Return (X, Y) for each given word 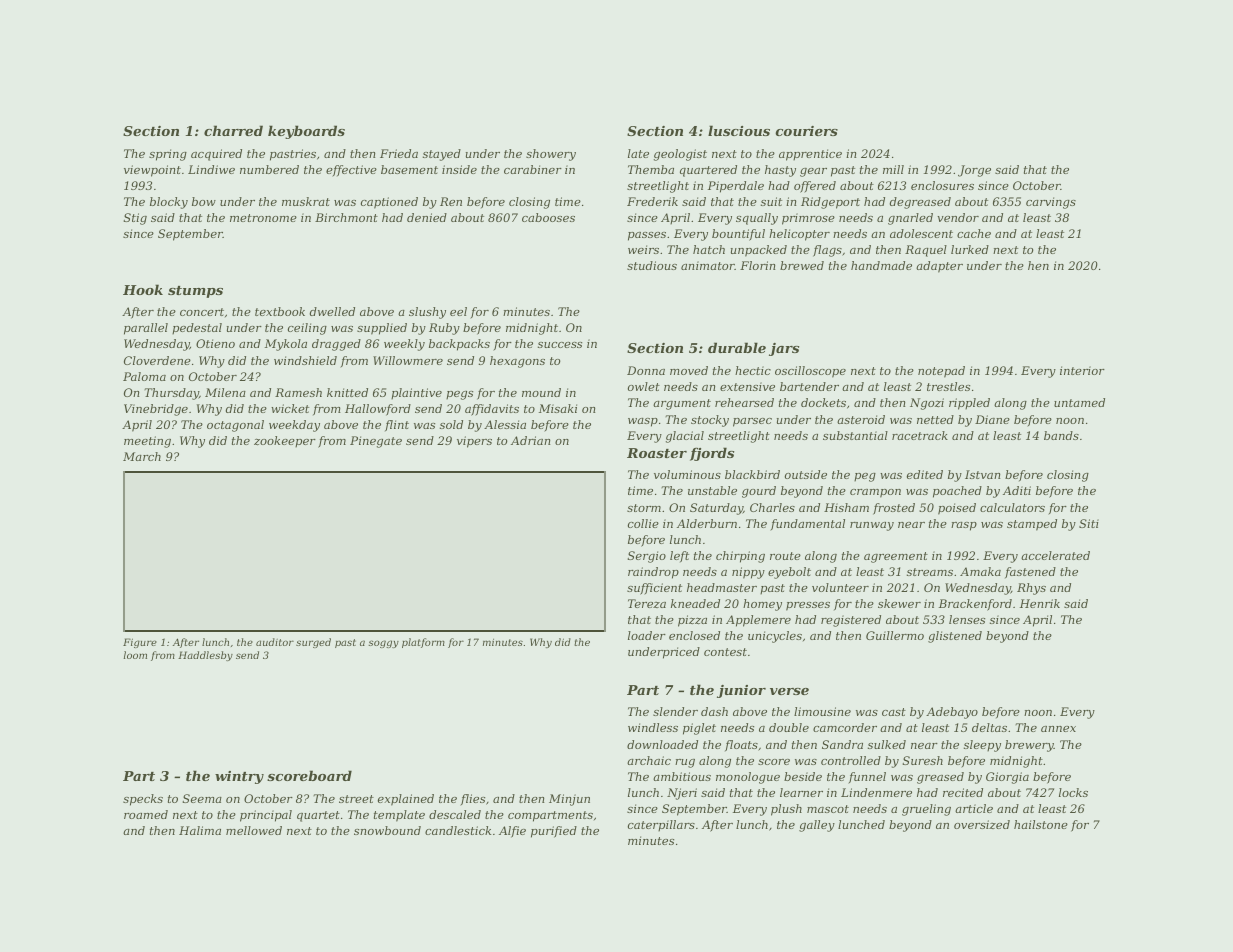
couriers (806, 131)
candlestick (458, 830)
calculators (1012, 507)
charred (233, 130)
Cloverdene (157, 360)
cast (894, 712)
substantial (855, 435)
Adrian (530, 440)
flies (472, 800)
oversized (982, 824)
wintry (239, 777)
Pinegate (376, 442)
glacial (685, 437)
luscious (739, 130)
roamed (146, 814)
